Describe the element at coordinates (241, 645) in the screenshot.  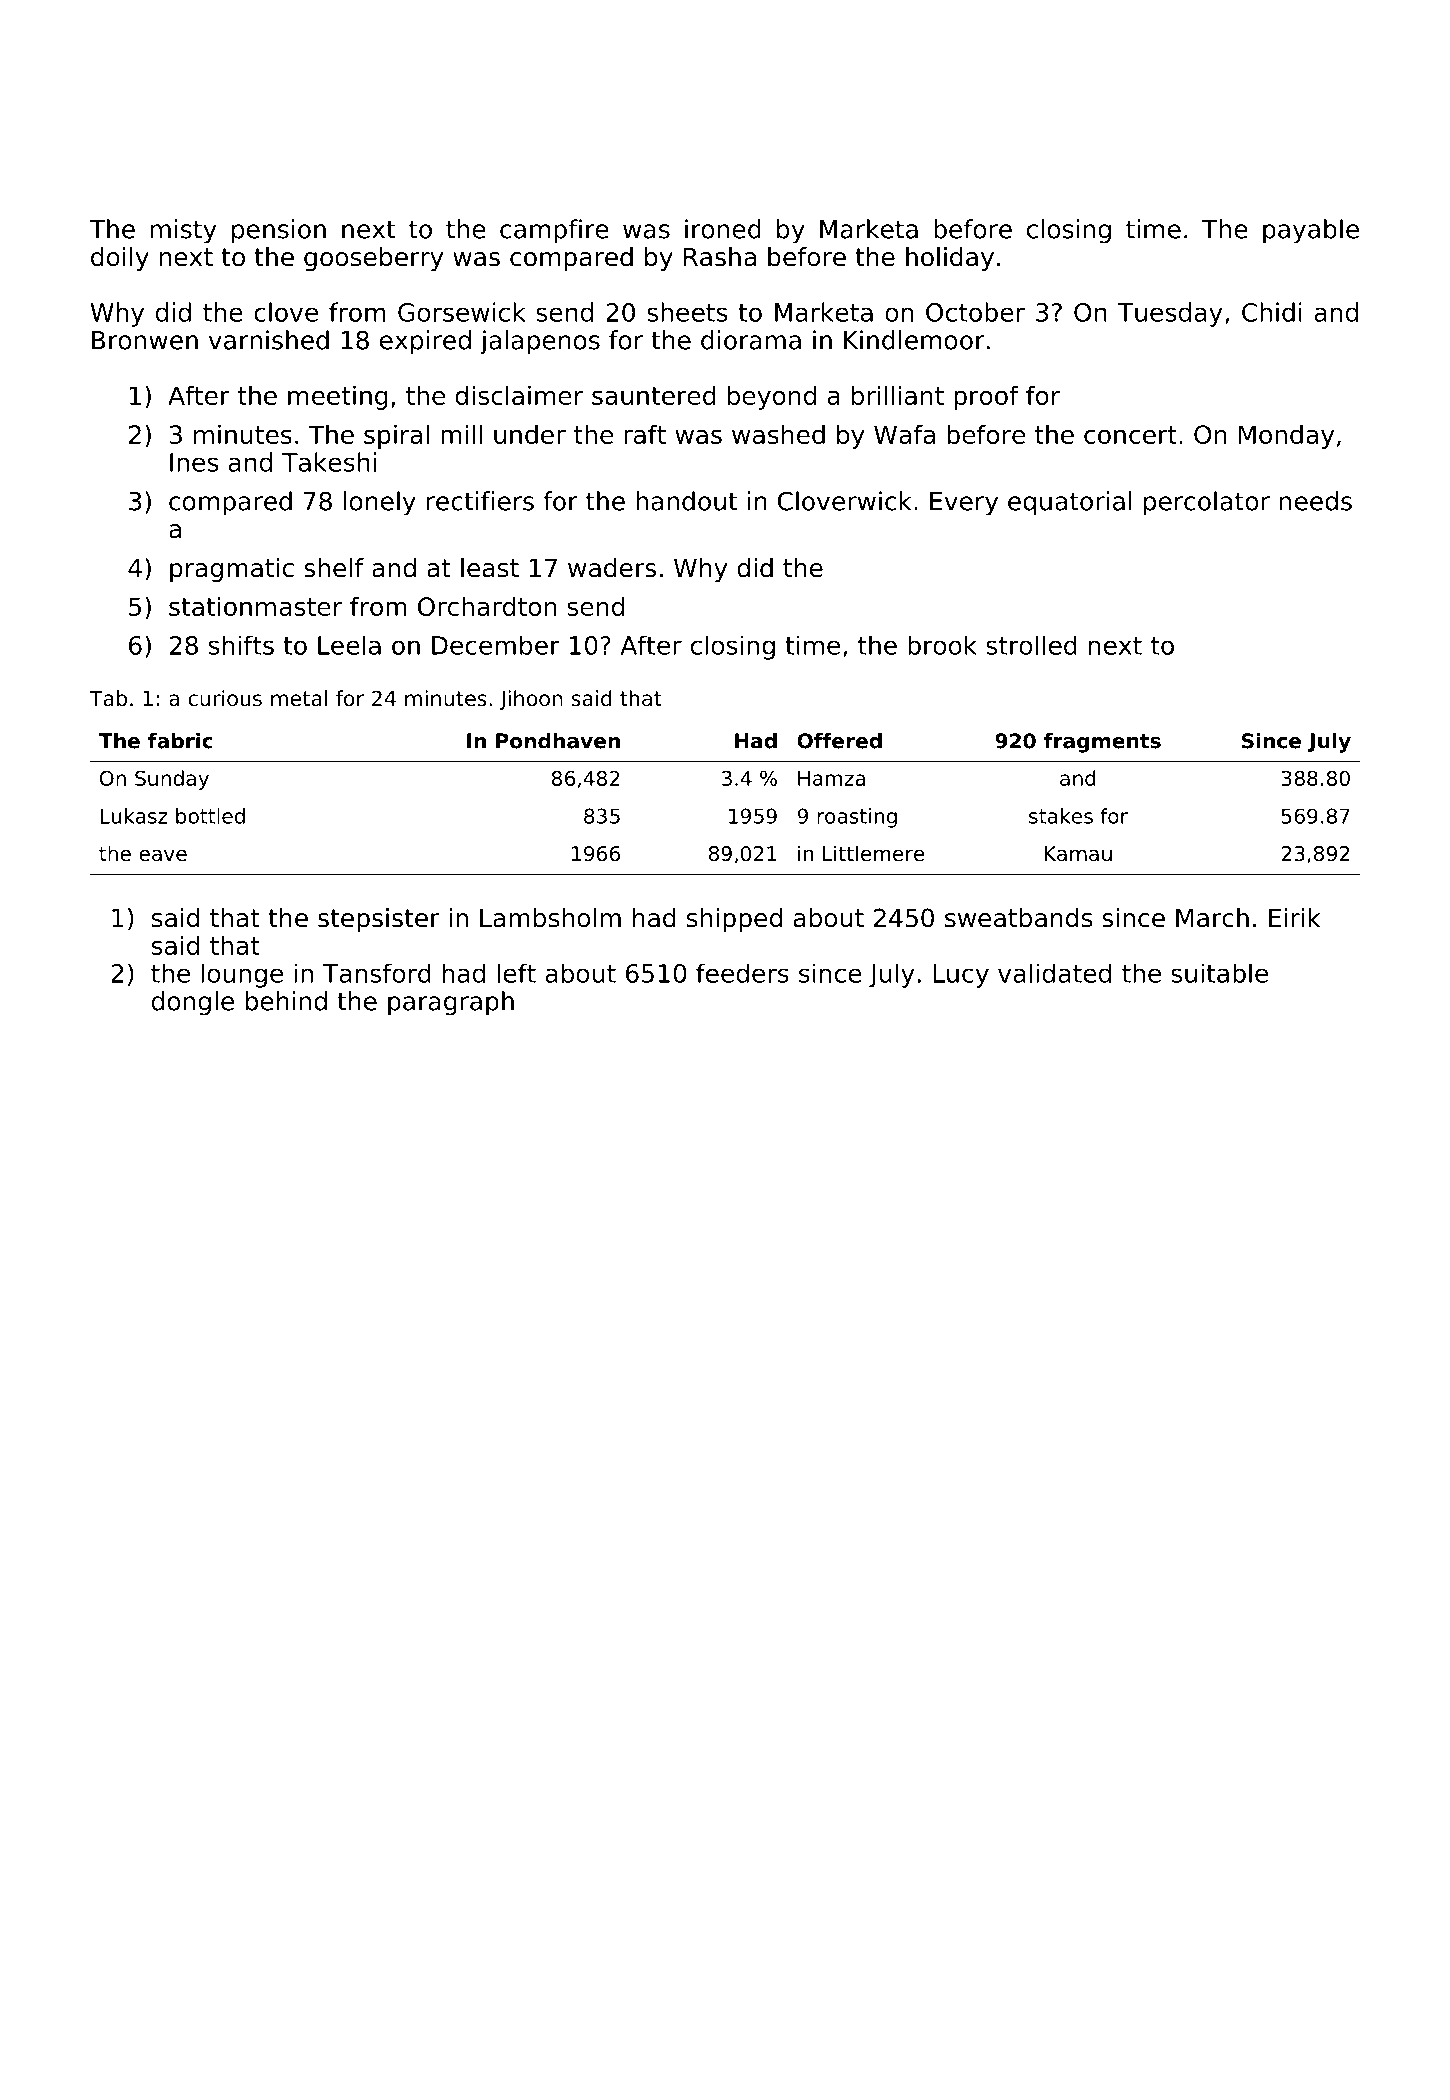
I see `shifts` at that location.
